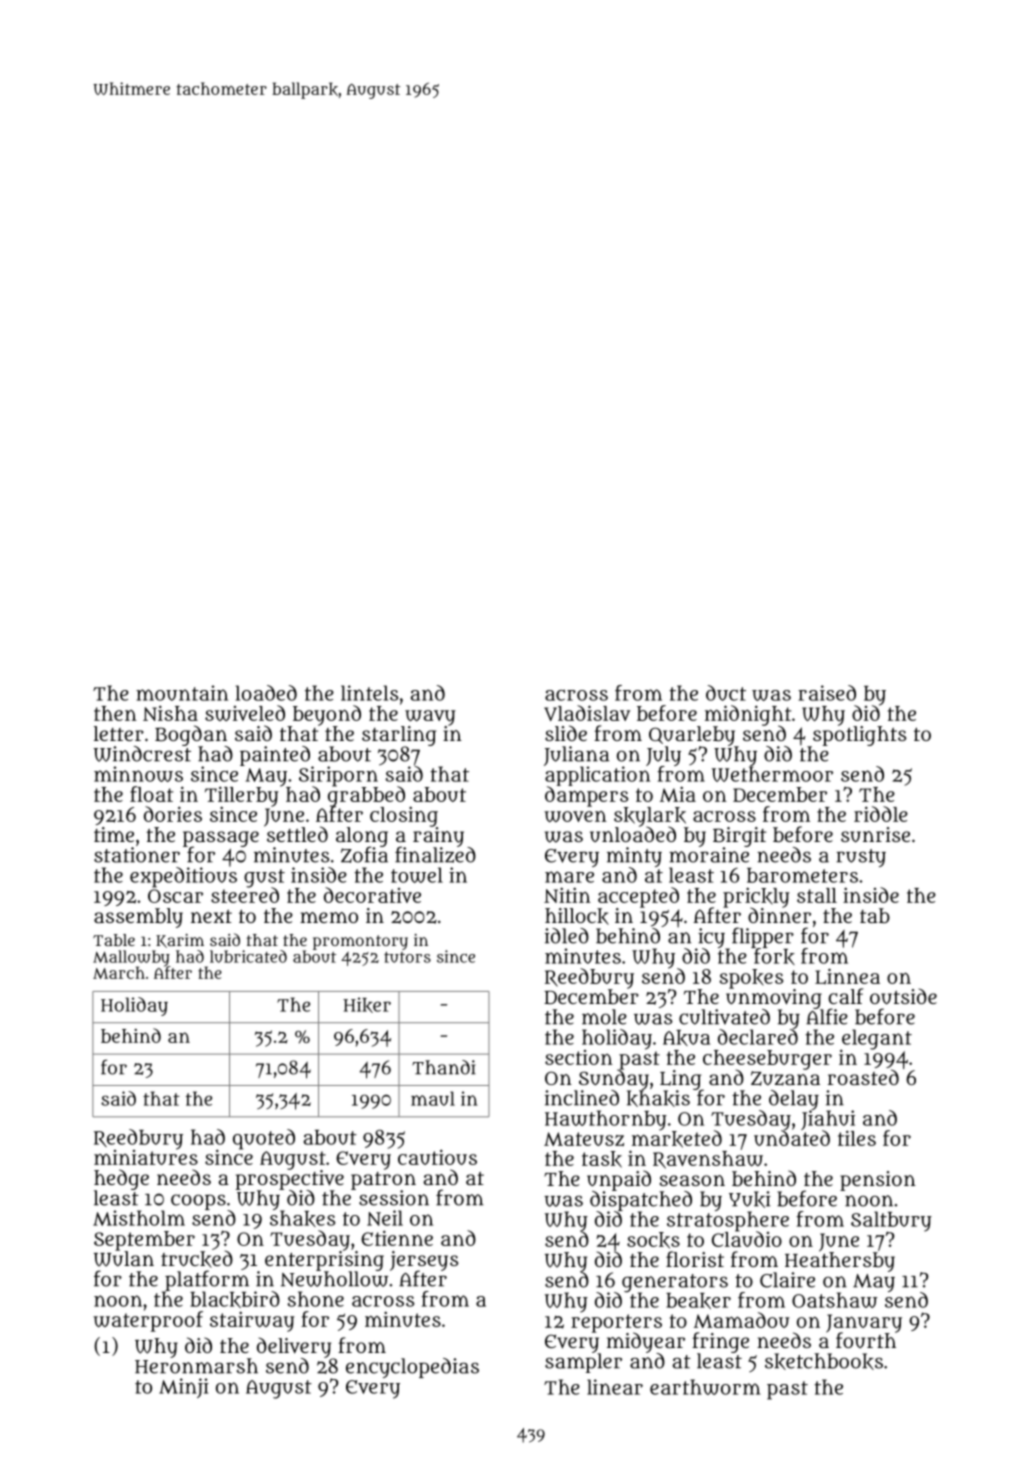 The image size is (1033, 1467). Describe the element at coordinates (615, 1387) in the document. I see `linear` at that location.
